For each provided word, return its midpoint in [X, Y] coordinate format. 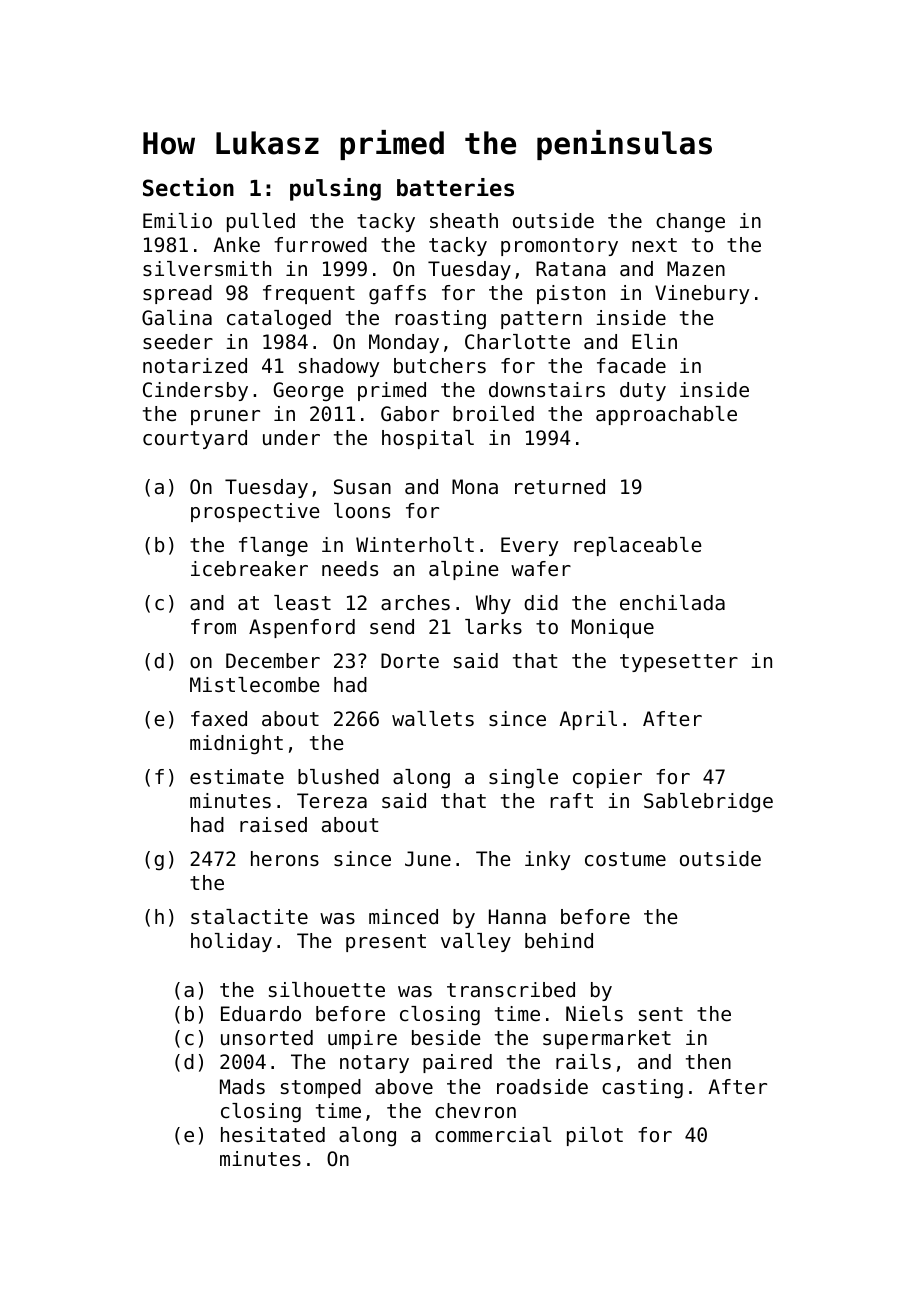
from [213, 627]
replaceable [638, 546]
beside [446, 1038]
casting [642, 1088]
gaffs [397, 294]
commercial [493, 1135]
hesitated [273, 1135]
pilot [595, 1136]
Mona [475, 487]
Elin [654, 341]
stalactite [249, 917]
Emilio [177, 221]
